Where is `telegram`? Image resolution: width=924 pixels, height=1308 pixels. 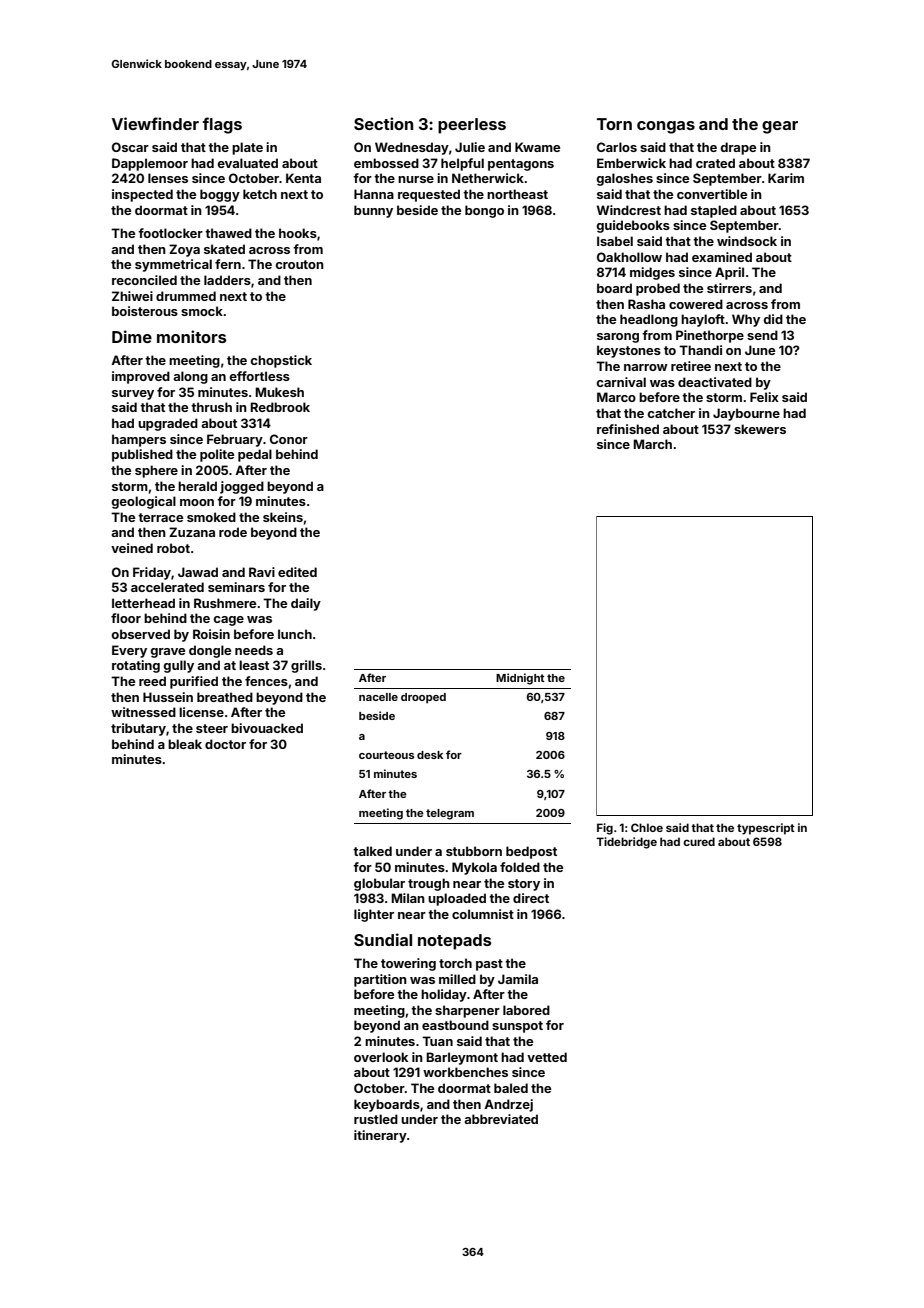
telegram is located at coordinates (450, 814).
